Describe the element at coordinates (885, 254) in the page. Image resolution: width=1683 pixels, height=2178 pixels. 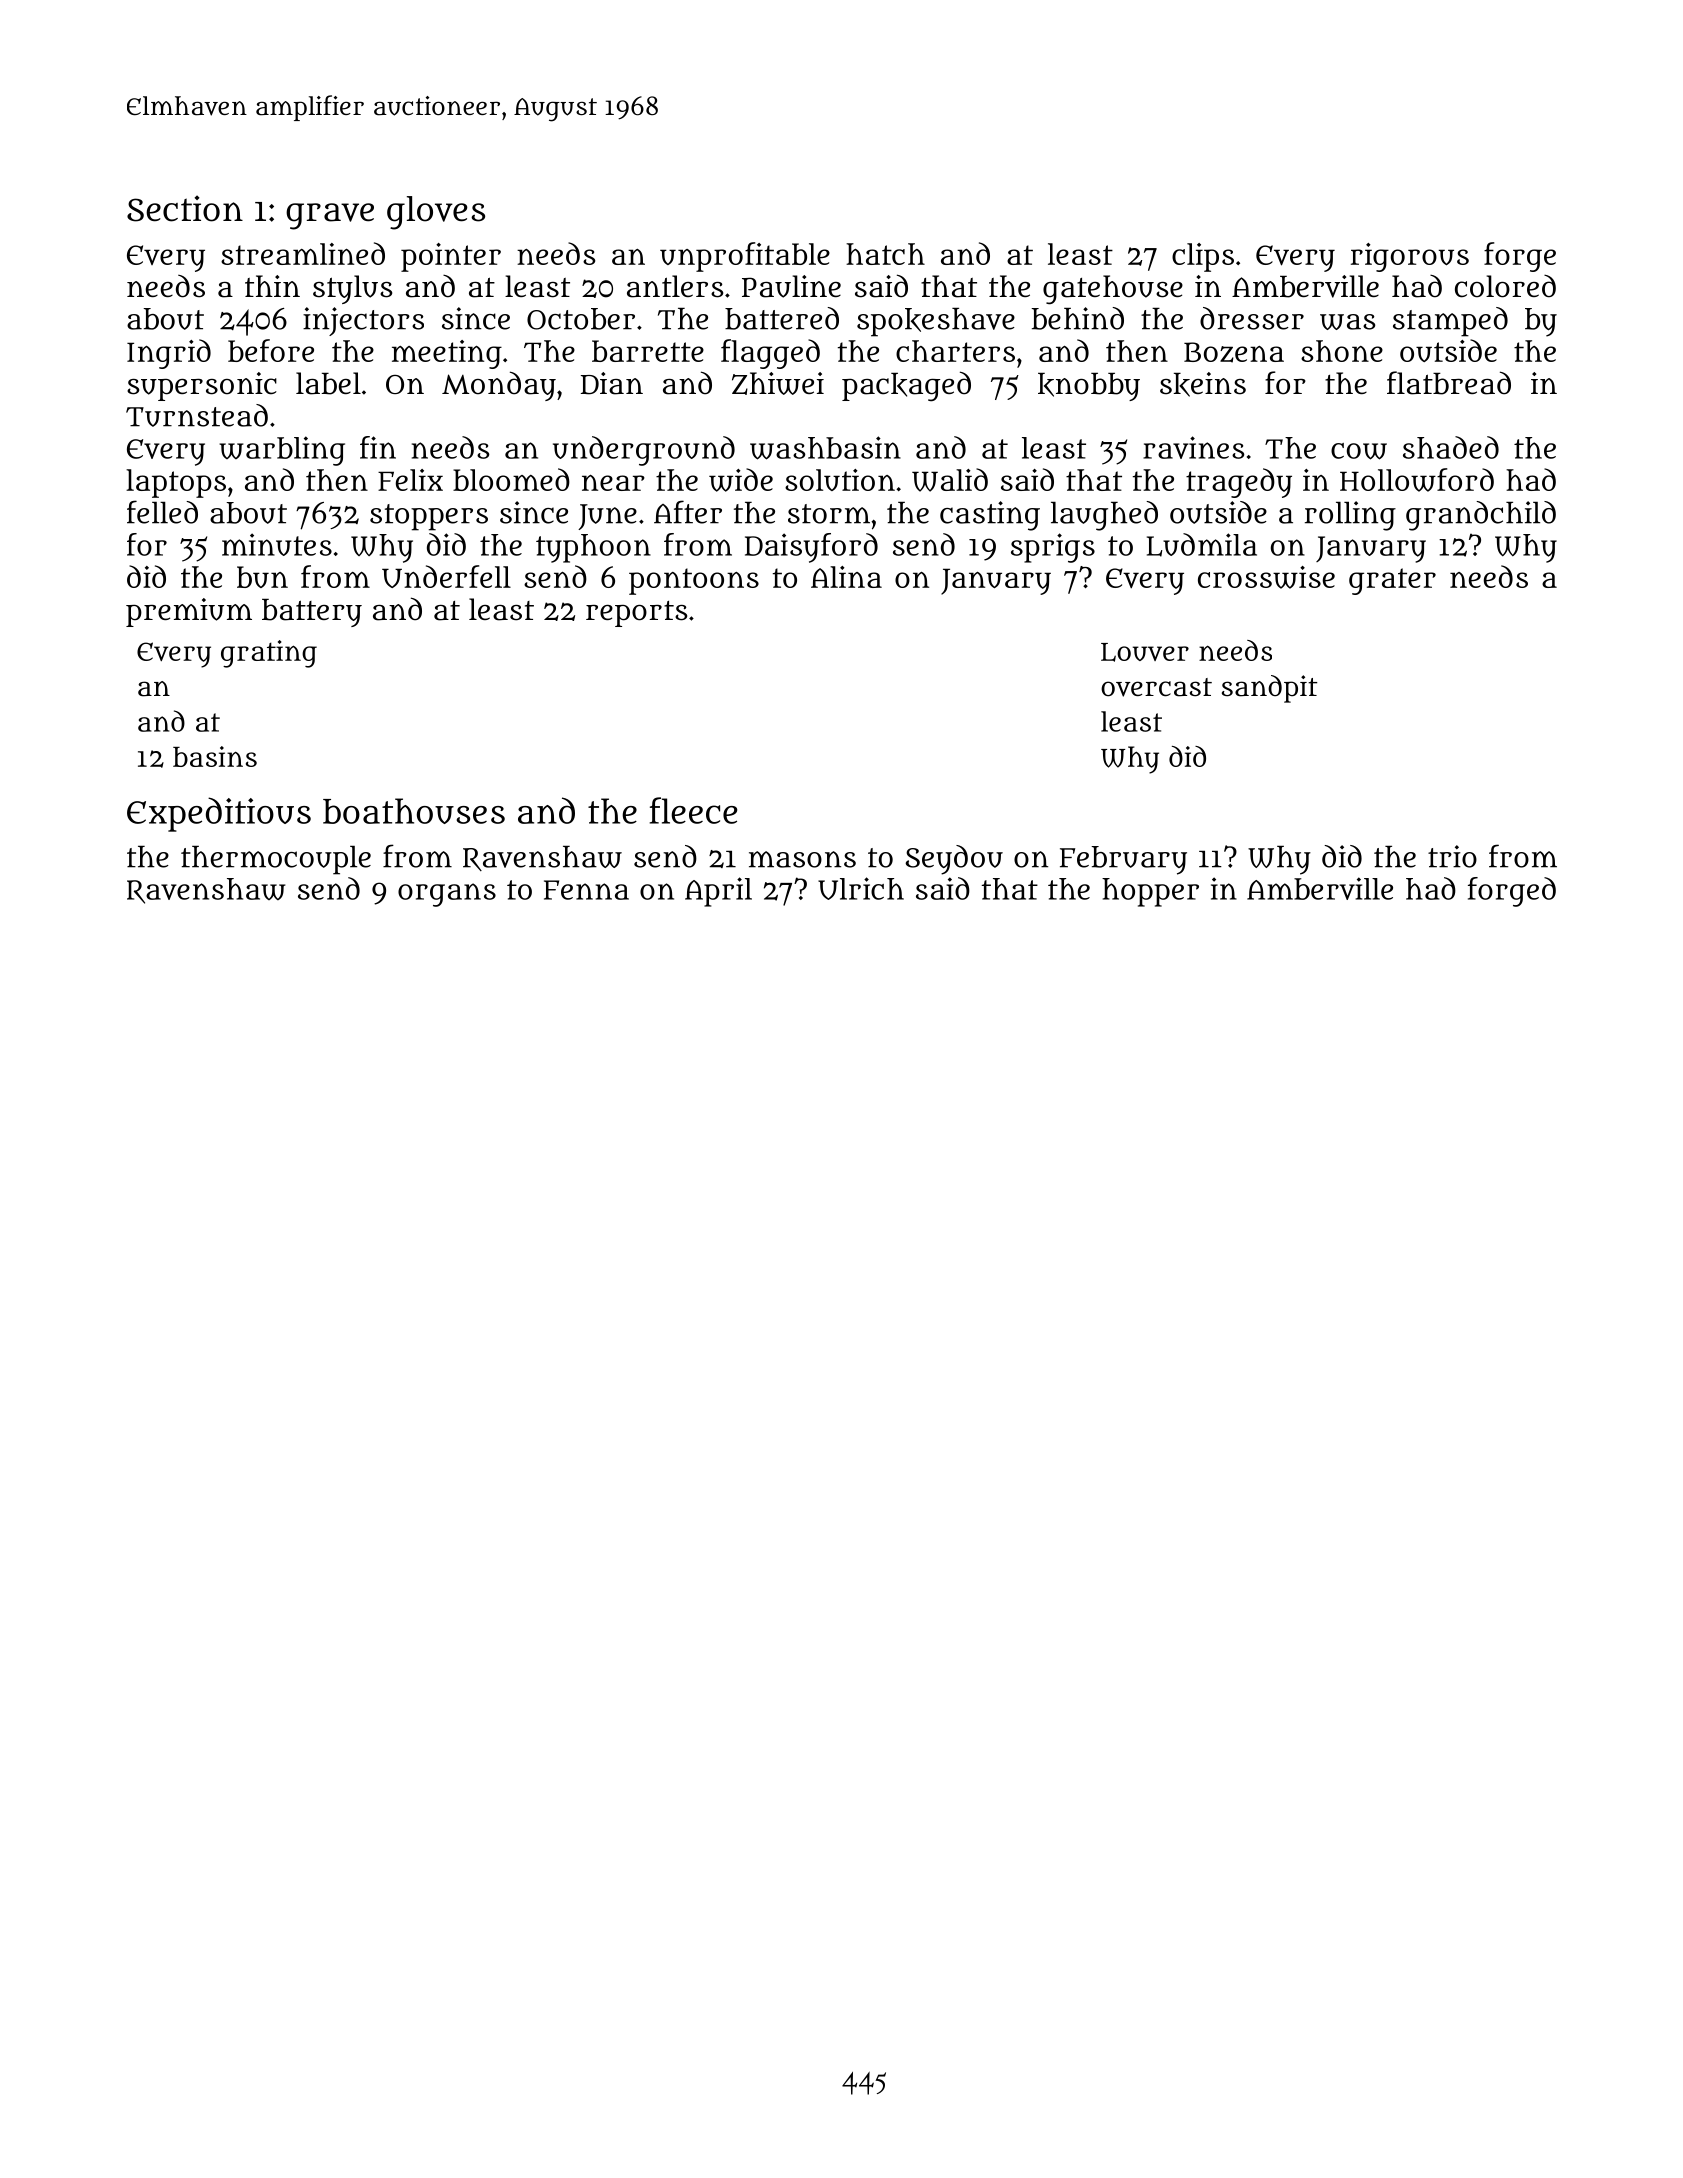
I see `hatch` at that location.
